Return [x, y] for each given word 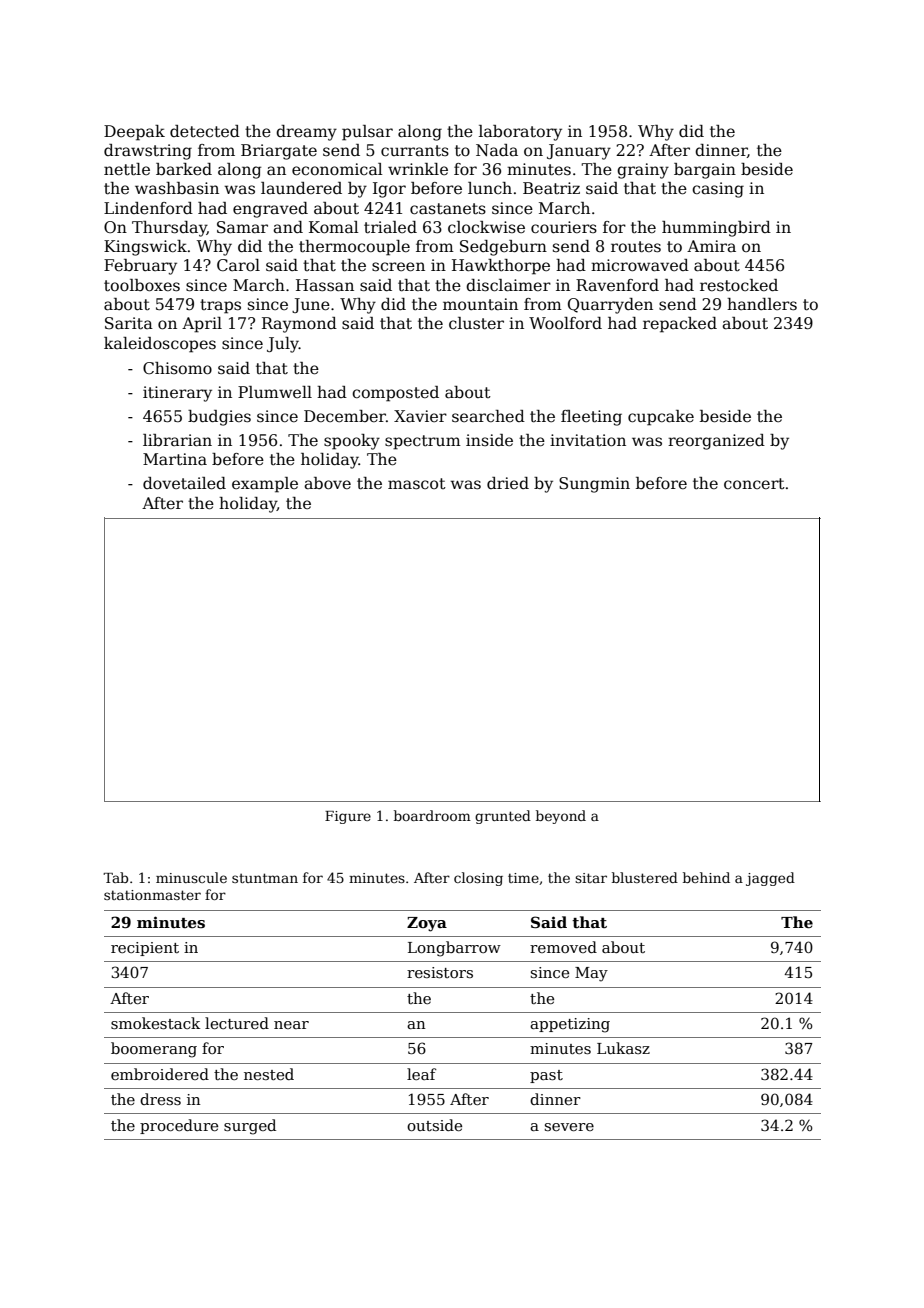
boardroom [432, 815]
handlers [762, 304]
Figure [348, 817]
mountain [480, 304]
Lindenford [148, 208]
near [291, 1025]
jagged [770, 879]
